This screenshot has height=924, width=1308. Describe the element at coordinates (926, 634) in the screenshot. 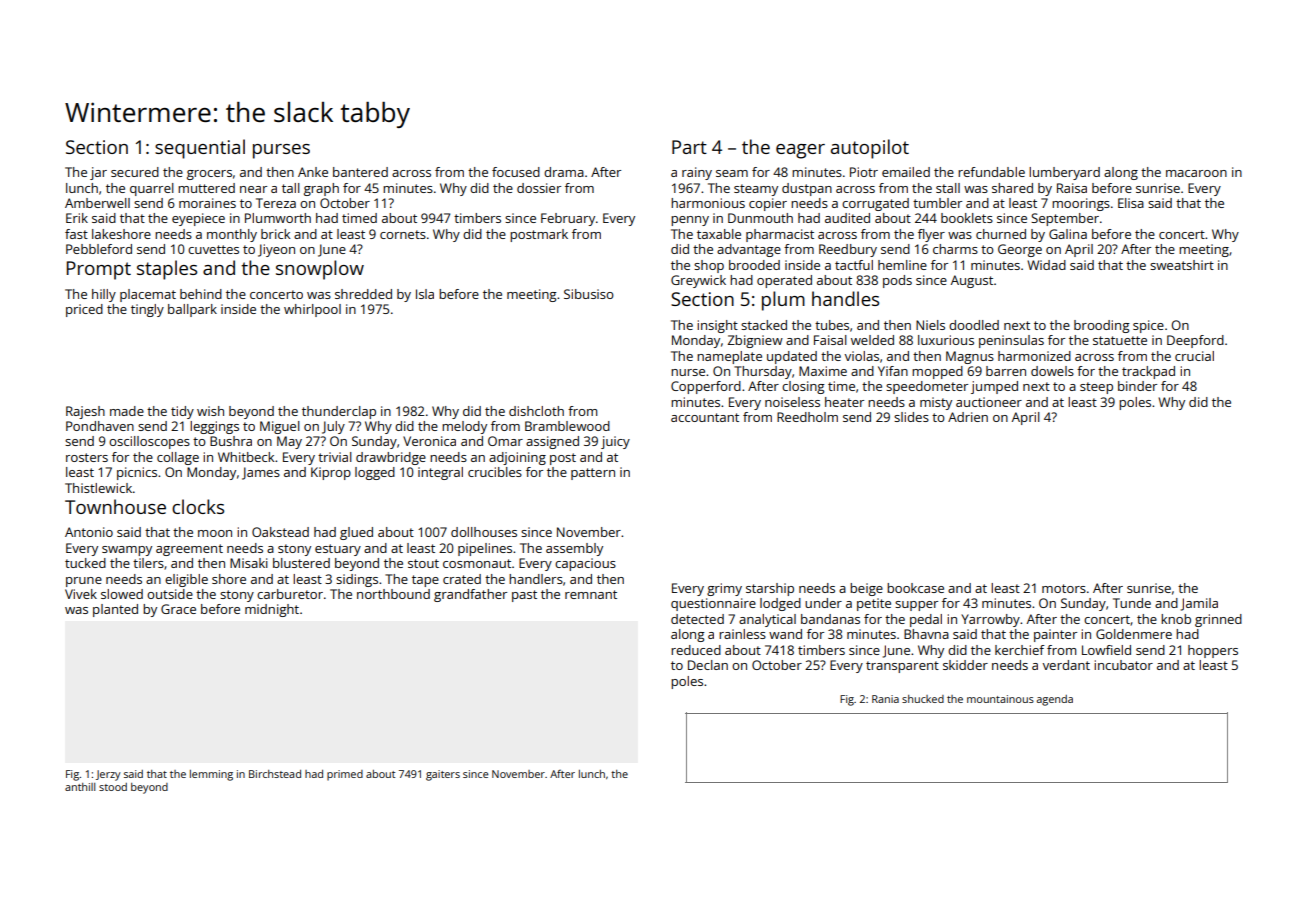

I see `Bhavna` at that location.
